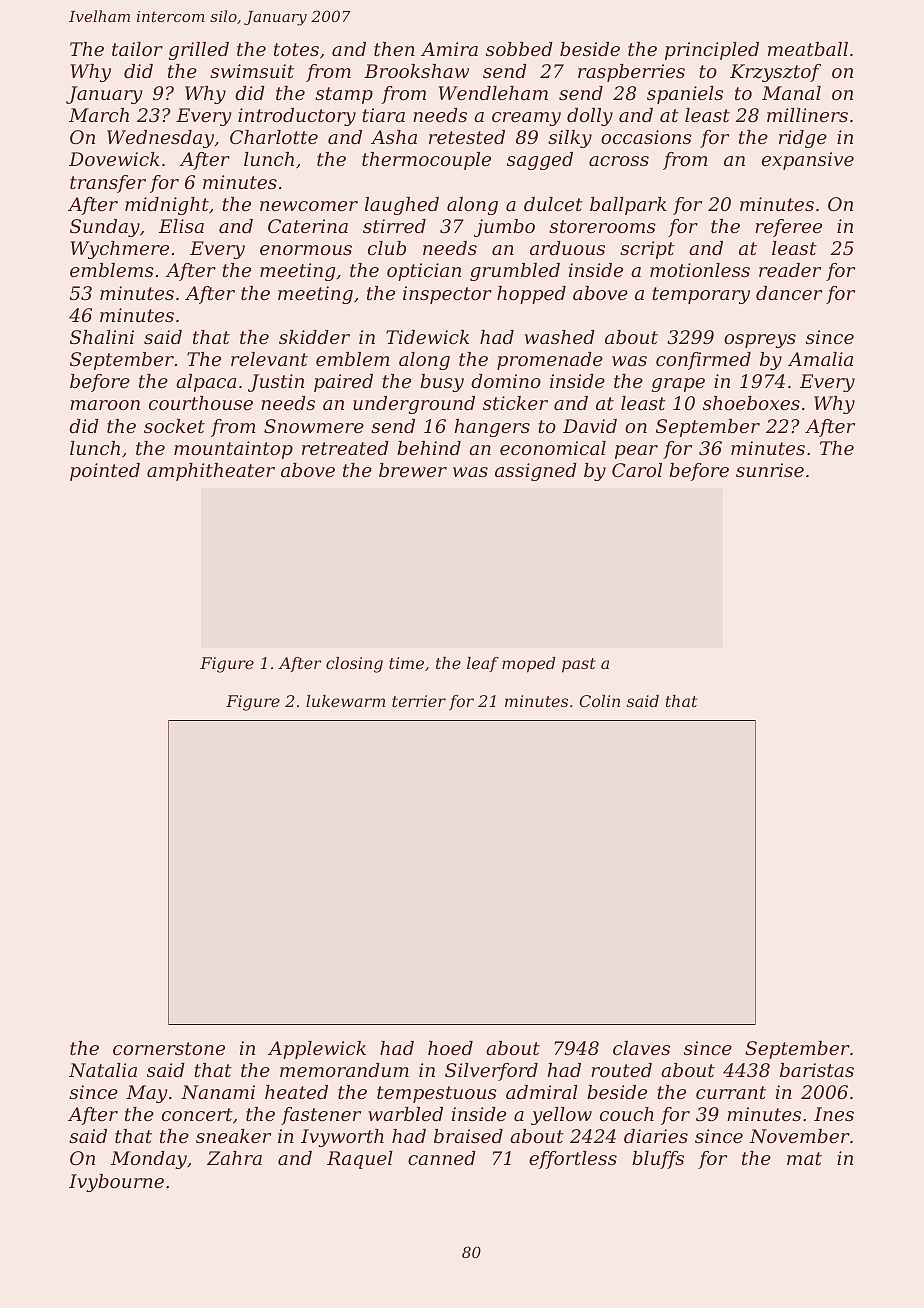  I want to click on sagged, so click(540, 161).
